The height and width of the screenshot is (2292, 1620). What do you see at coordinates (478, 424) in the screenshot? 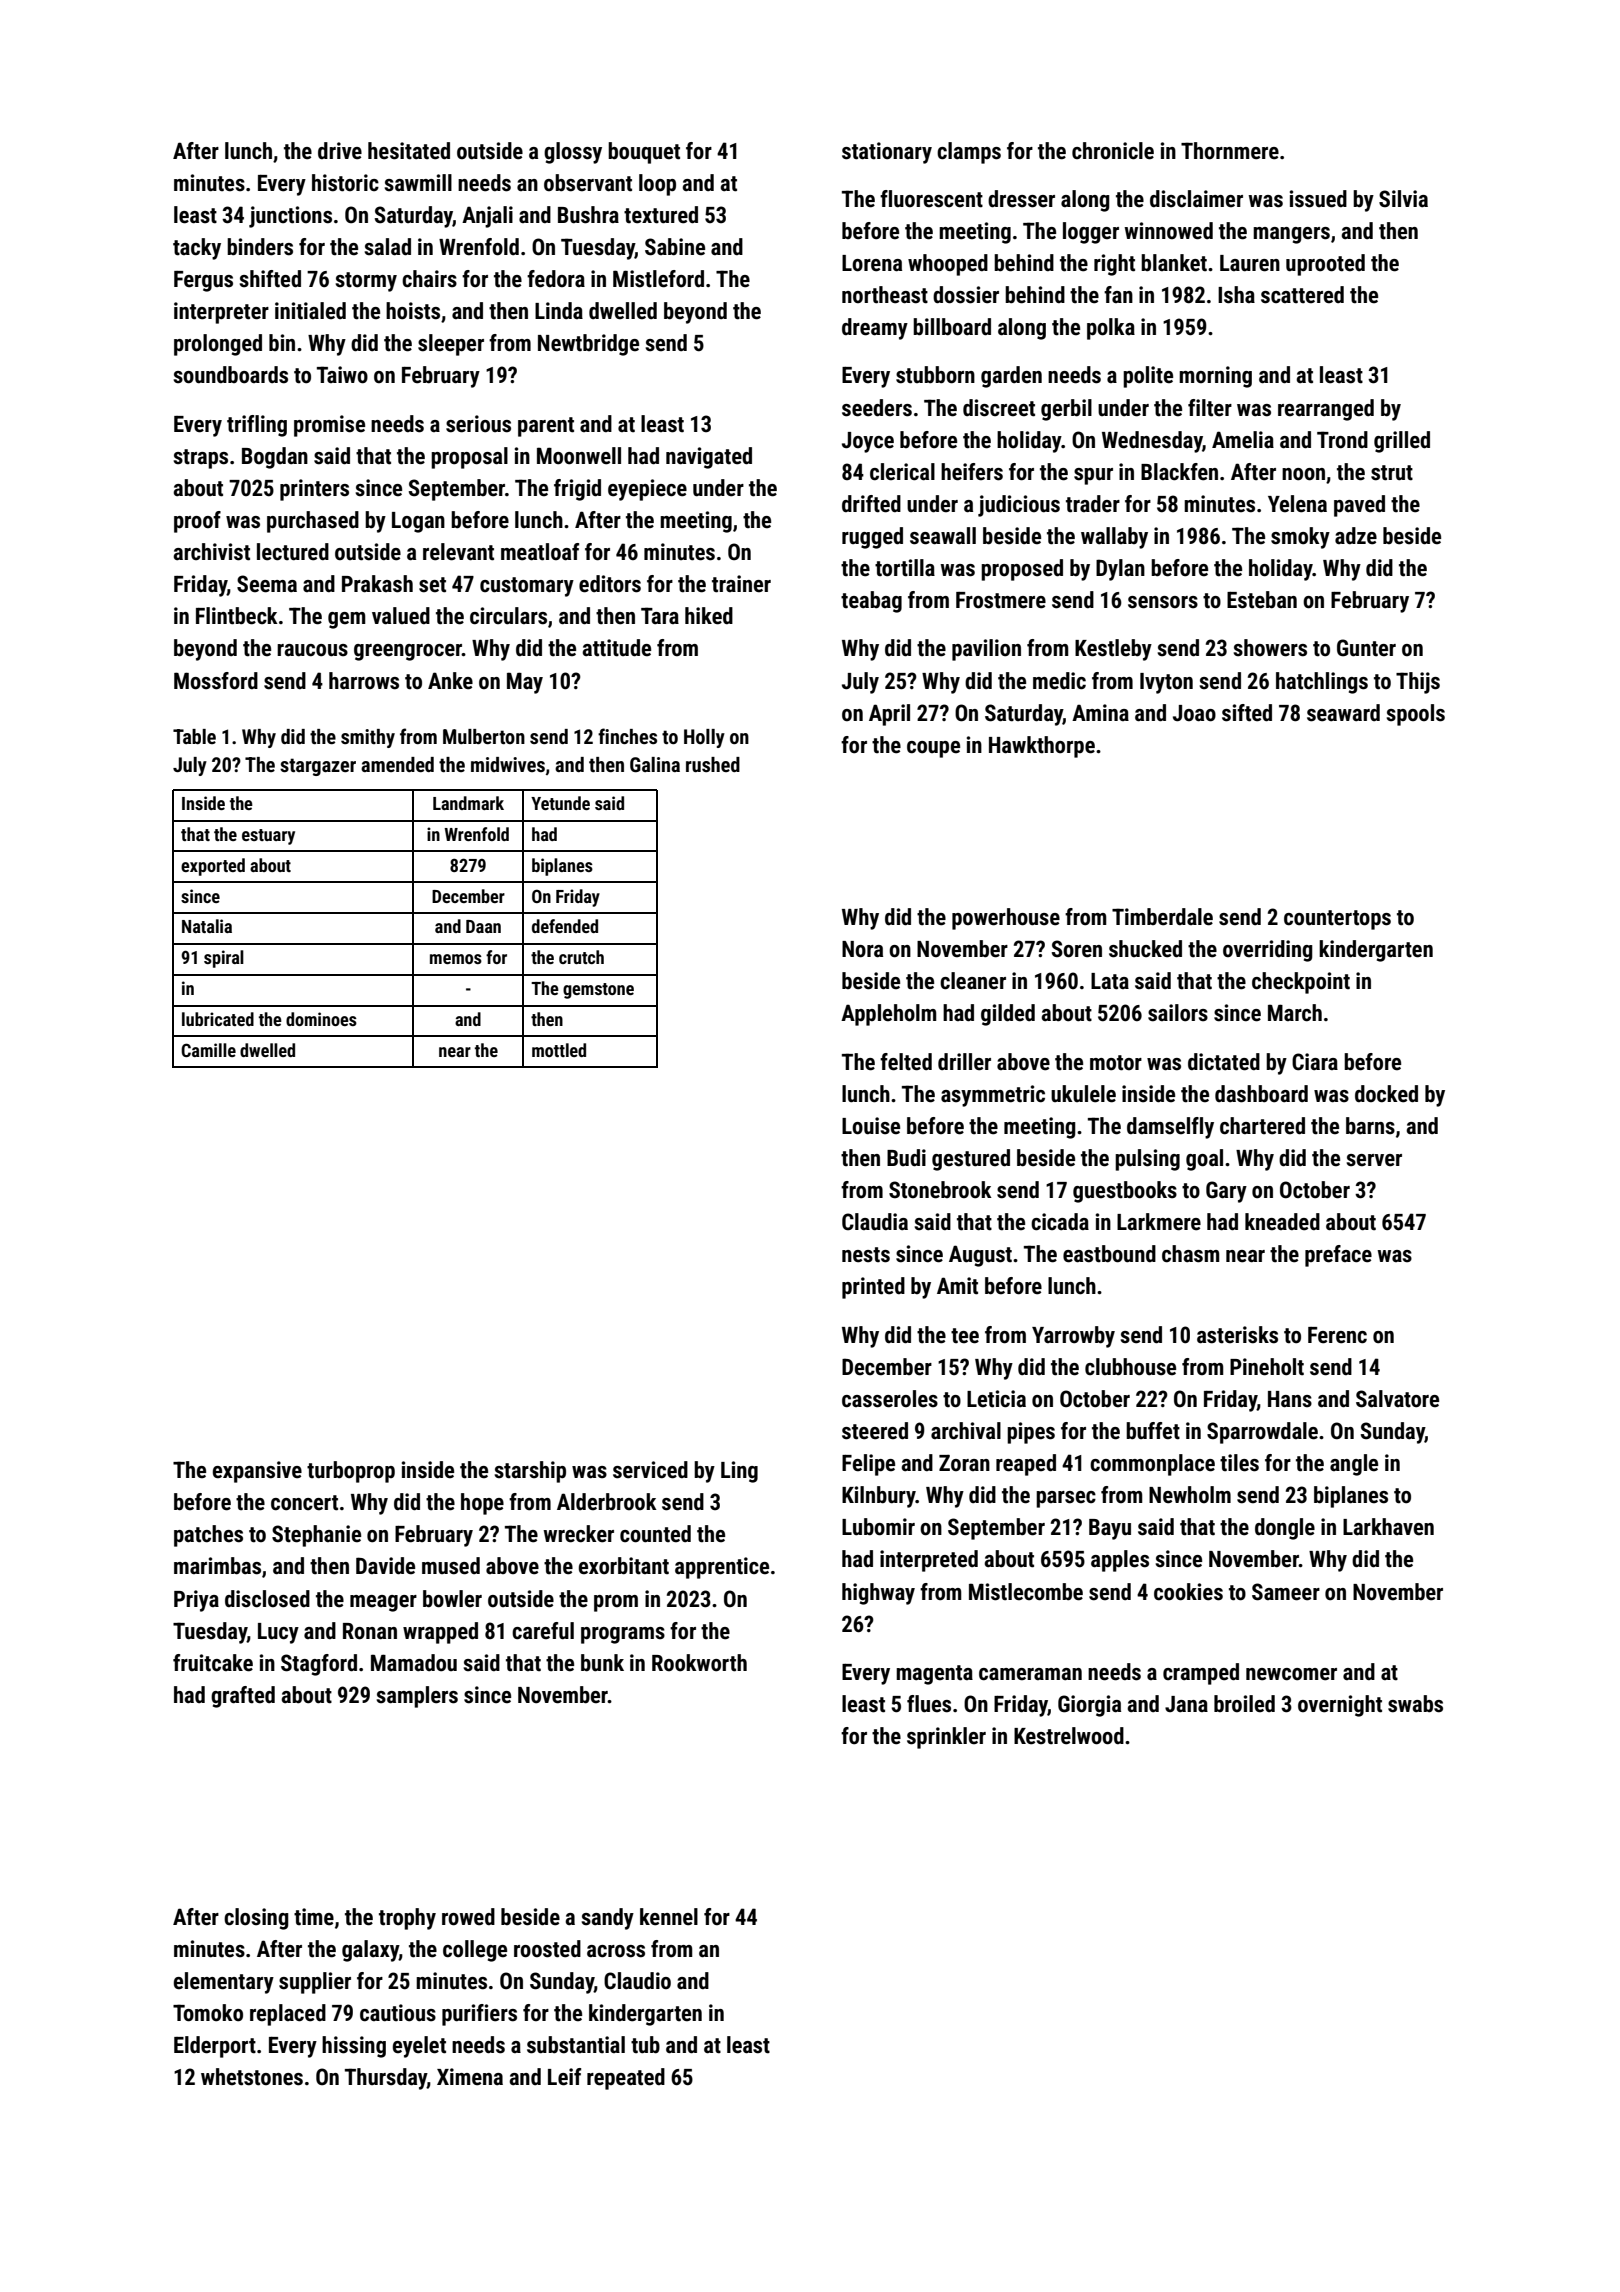
I see `serious` at bounding box center [478, 424].
